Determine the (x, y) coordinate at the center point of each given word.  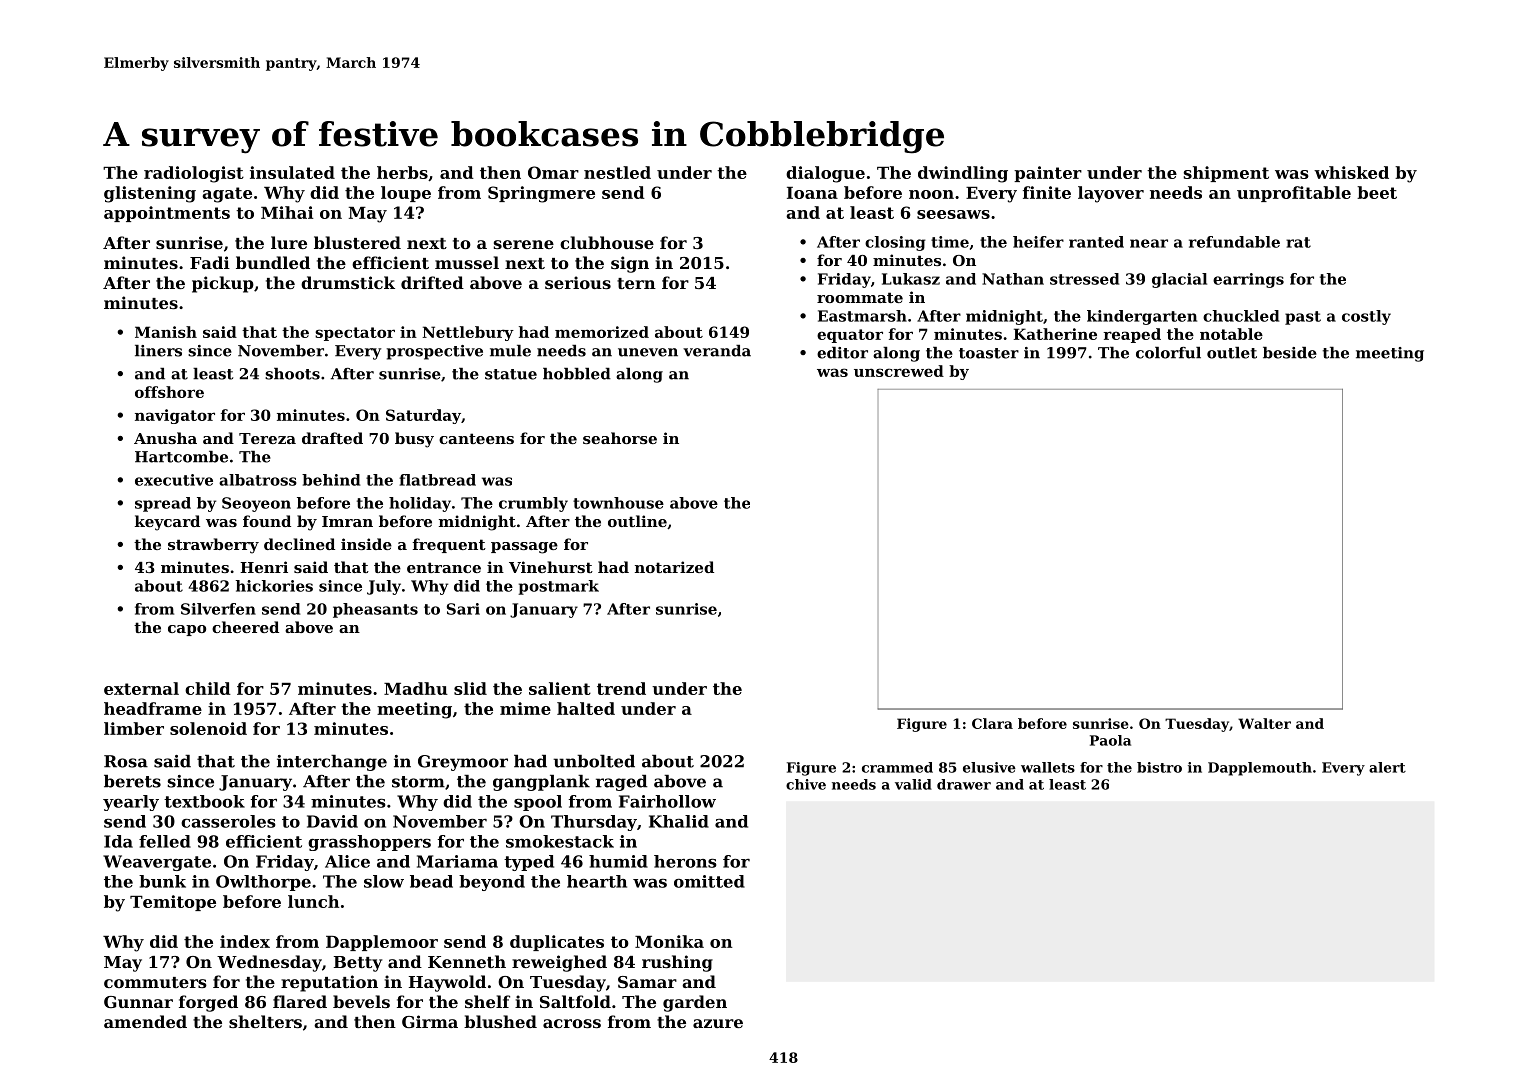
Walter (1264, 723)
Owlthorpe (263, 883)
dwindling (963, 174)
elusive (989, 767)
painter (1048, 174)
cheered (245, 627)
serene (524, 244)
